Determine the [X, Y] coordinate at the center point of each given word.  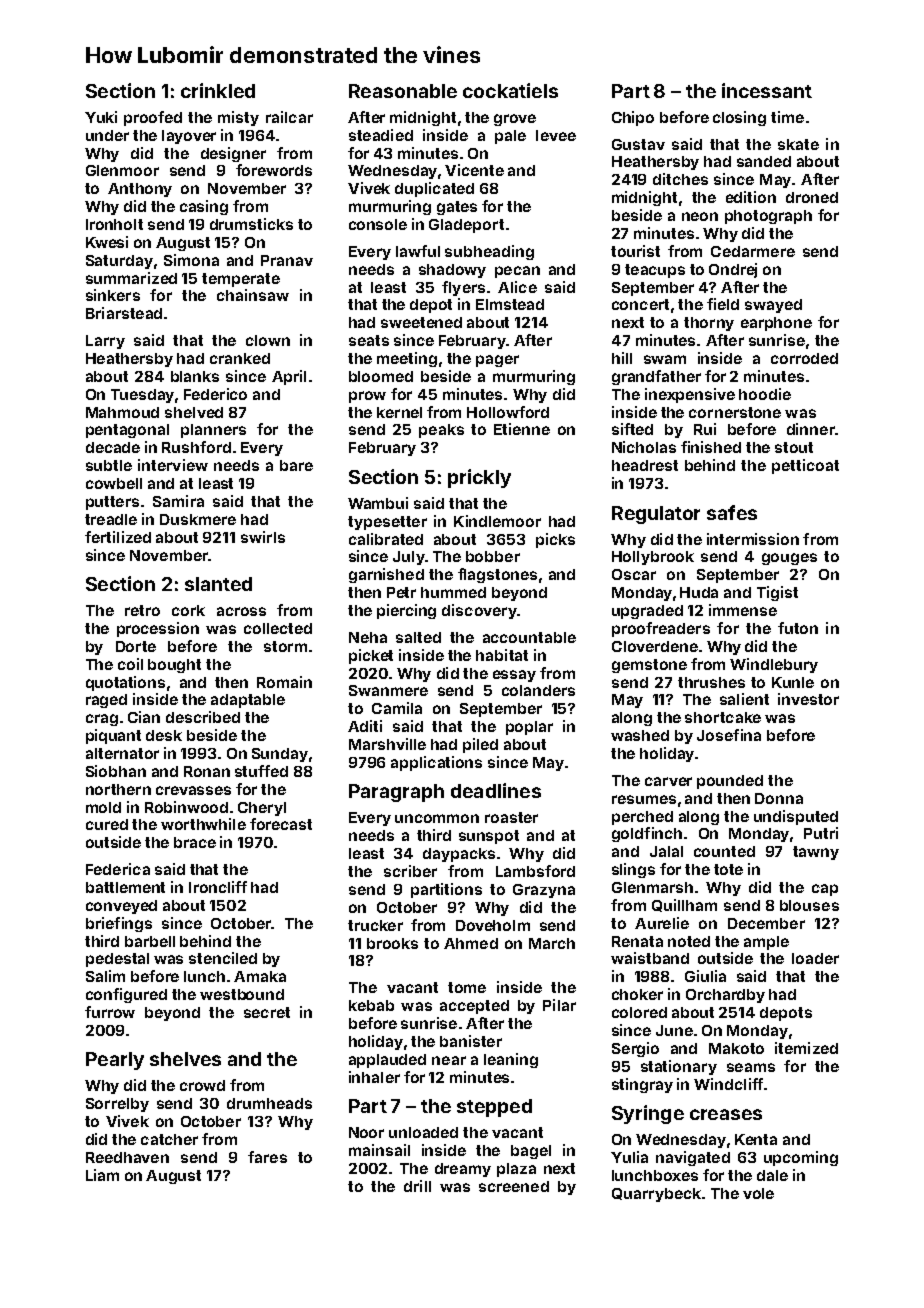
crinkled [218, 90]
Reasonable [403, 91]
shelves [185, 1059]
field [723, 304]
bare [296, 465]
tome [467, 987]
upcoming [801, 1158]
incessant [767, 90]
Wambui [378, 503]
